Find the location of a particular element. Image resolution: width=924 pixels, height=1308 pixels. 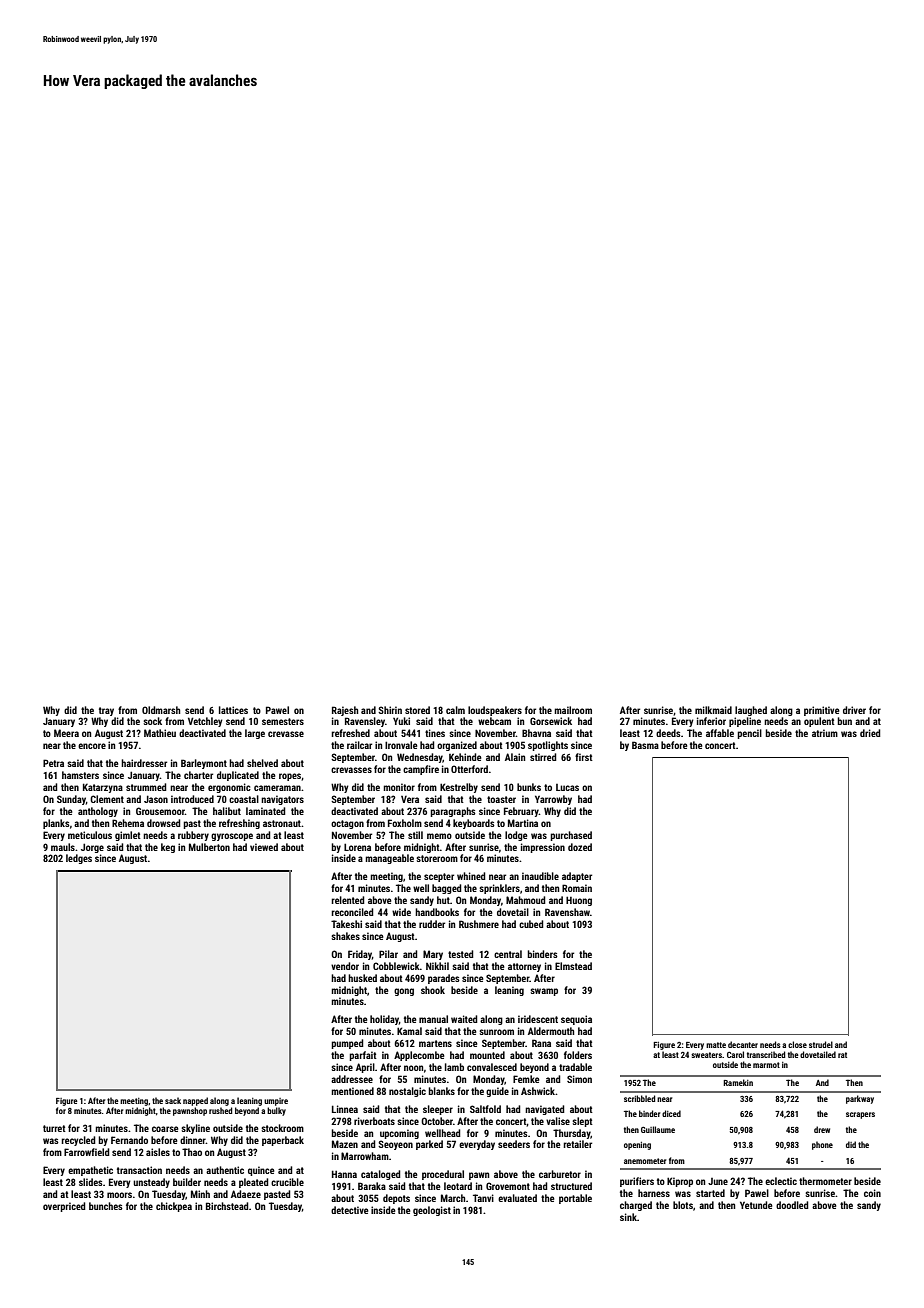

affable is located at coordinates (720, 733).
